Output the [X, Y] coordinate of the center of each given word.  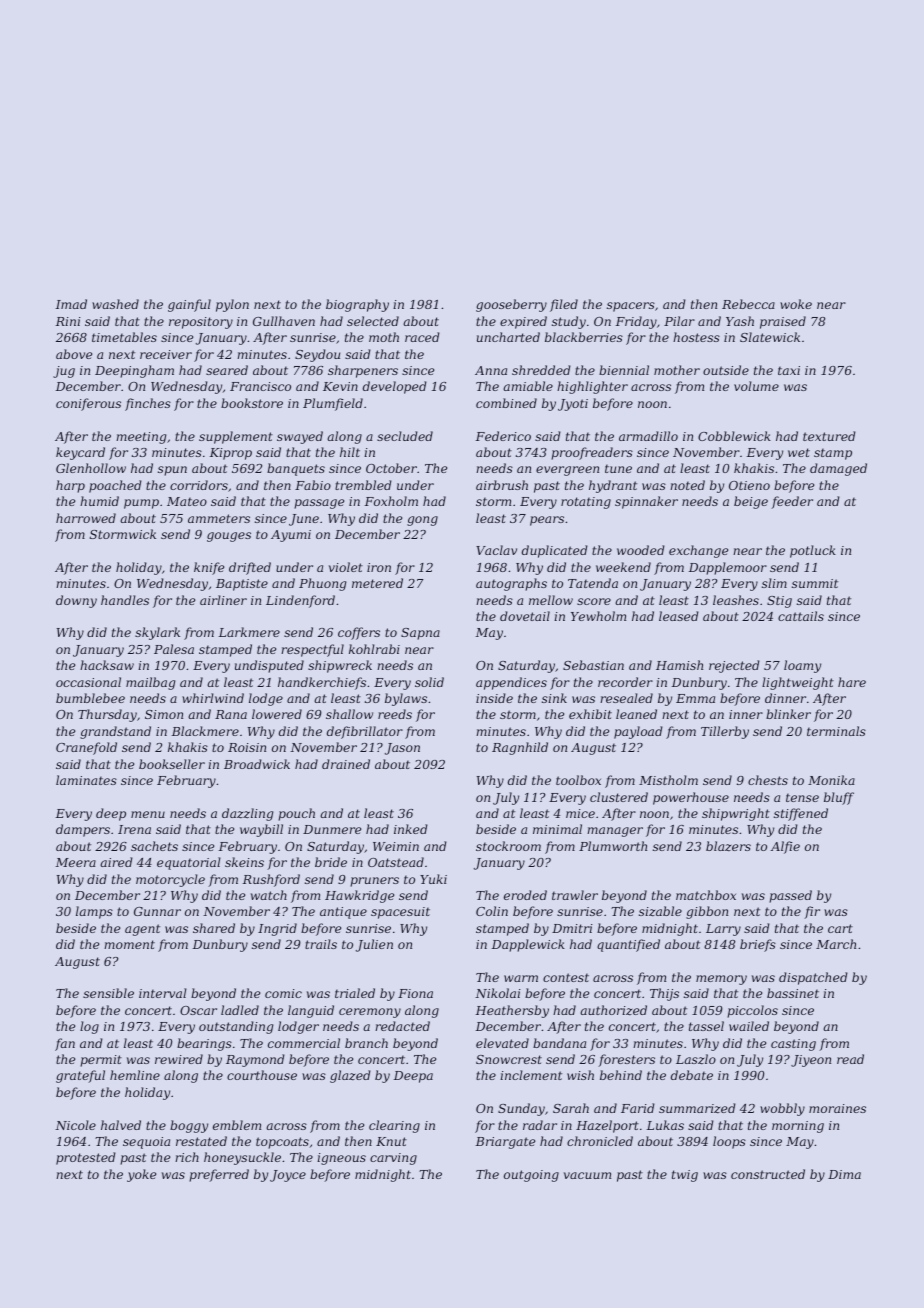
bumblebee [90, 698]
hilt [350, 452]
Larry [723, 930]
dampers [83, 830]
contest [566, 977]
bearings [204, 1044]
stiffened [801, 814]
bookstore [252, 403]
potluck [813, 551]
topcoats [282, 1143]
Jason [402, 749]
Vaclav [496, 550]
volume [756, 386]
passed [790, 896]
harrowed [86, 518]
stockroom [508, 846]
